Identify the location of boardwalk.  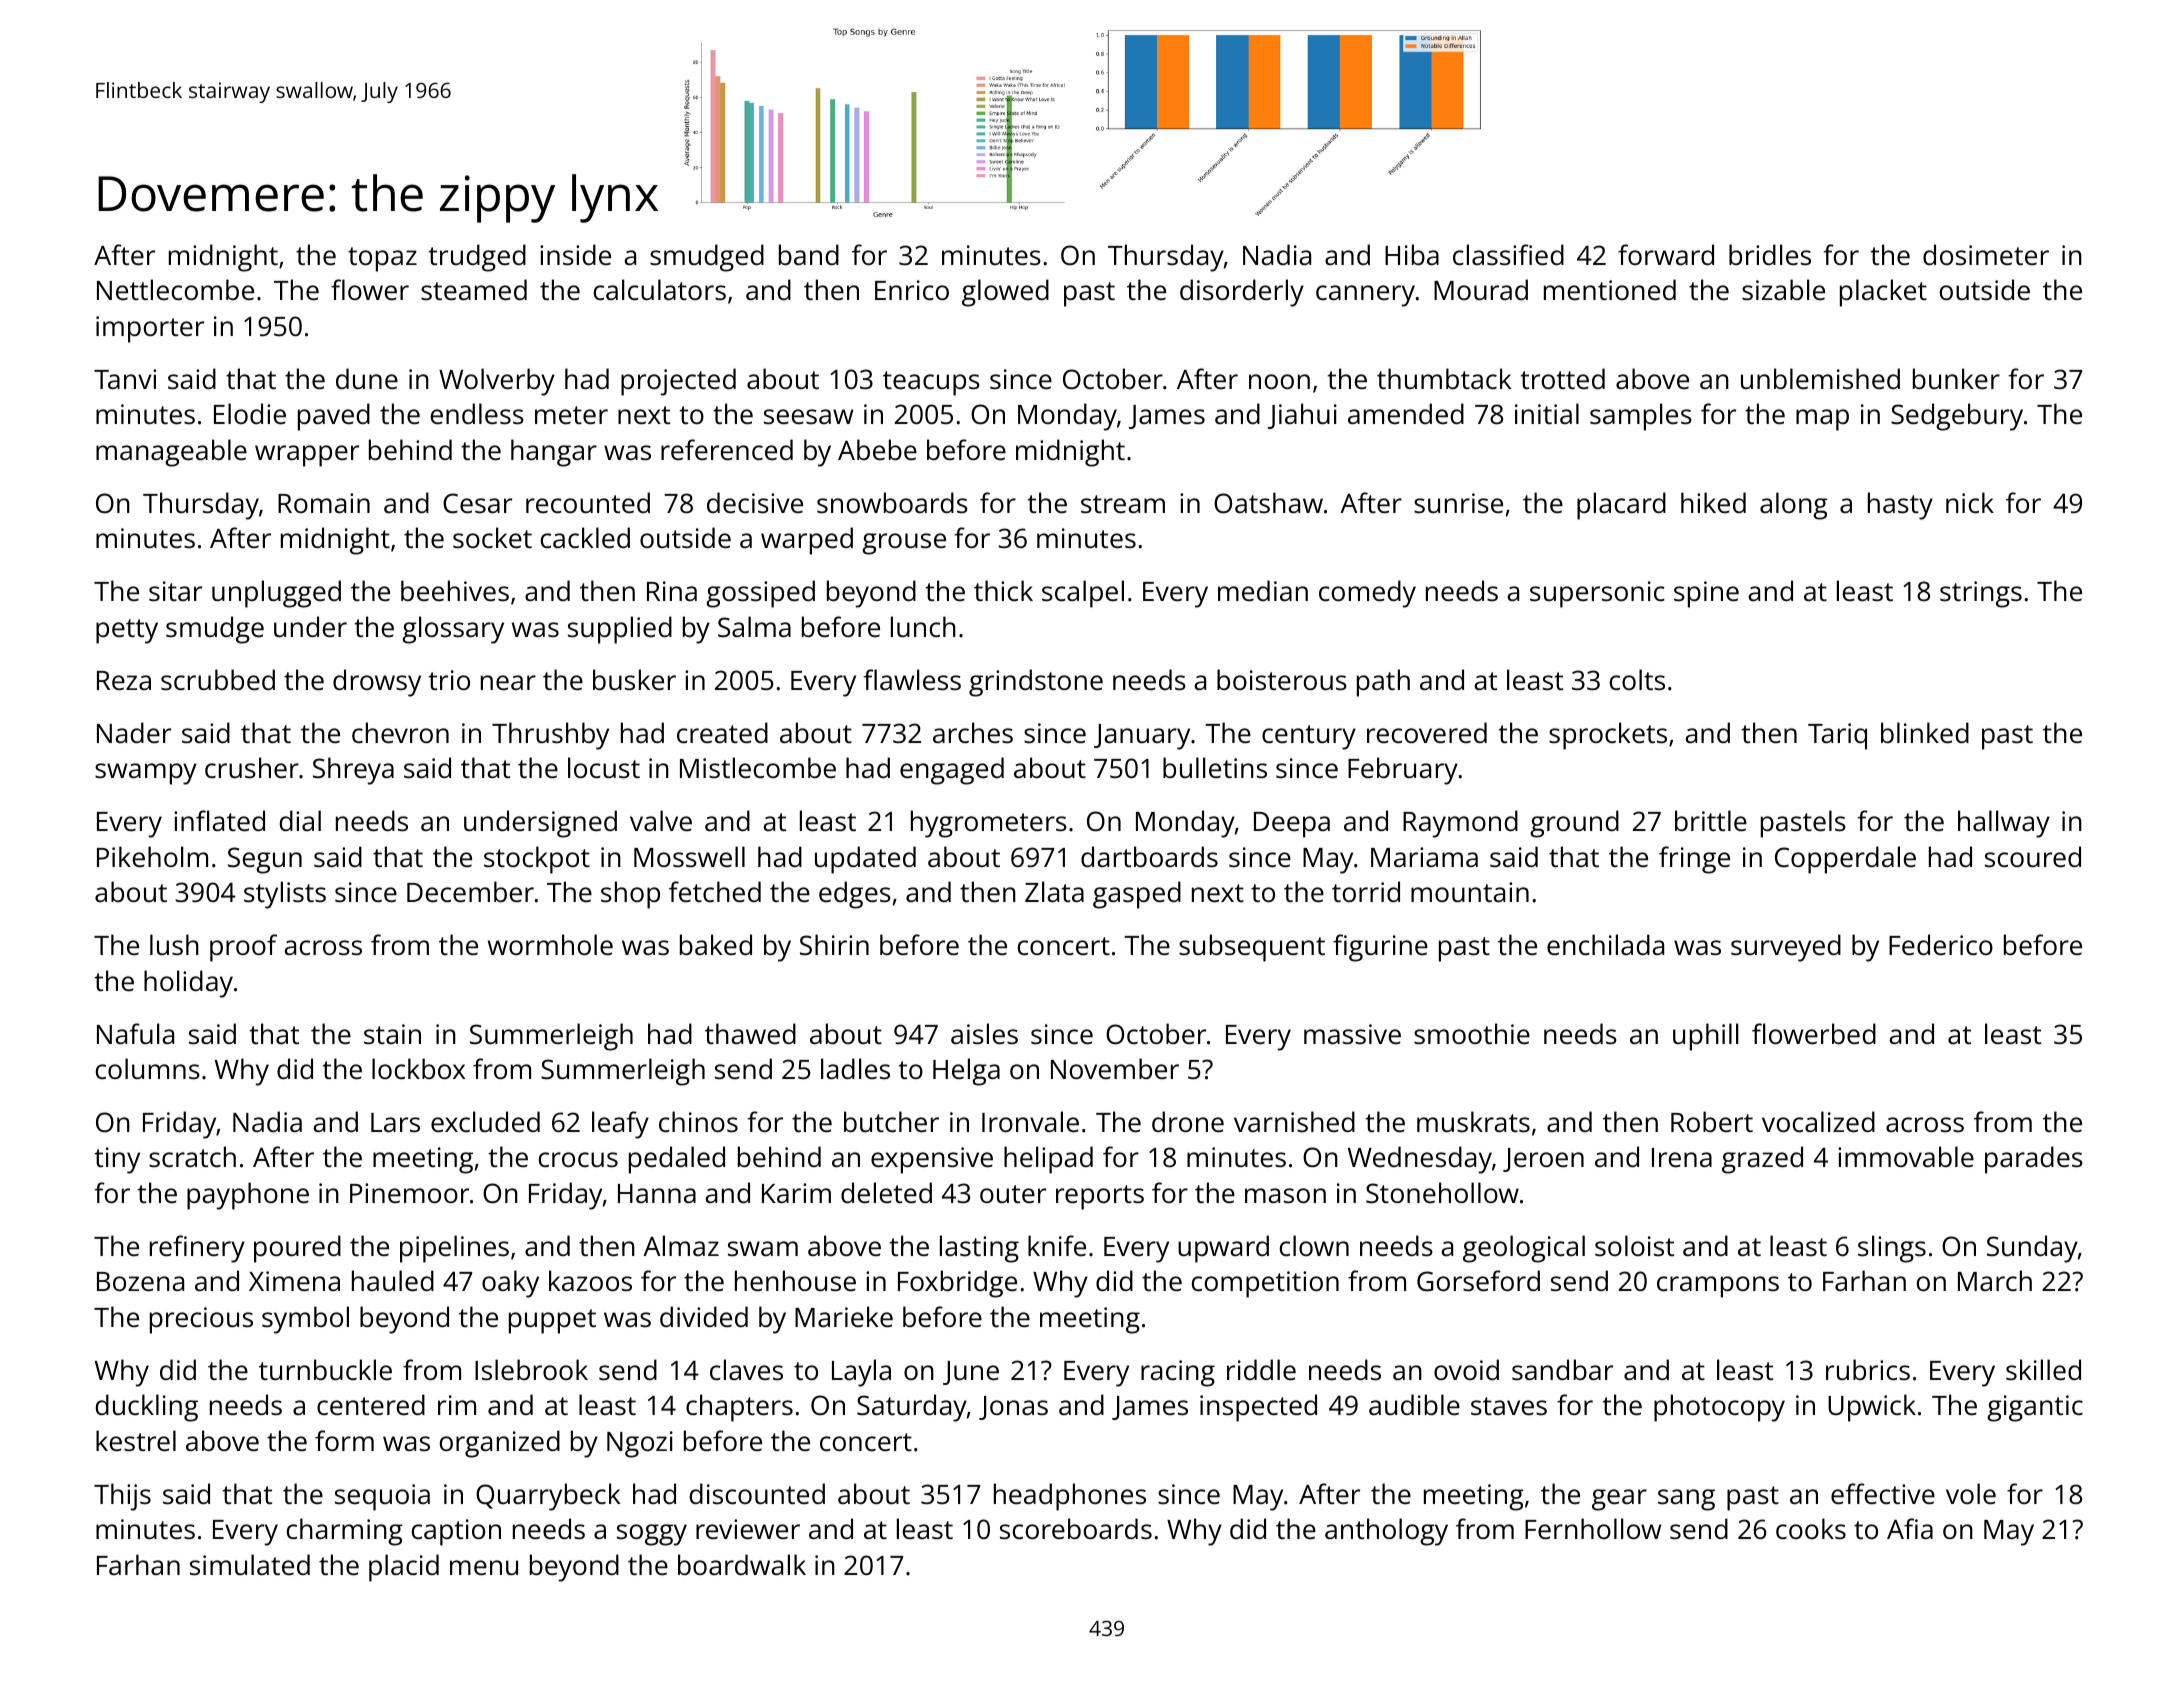
(742, 1564).
